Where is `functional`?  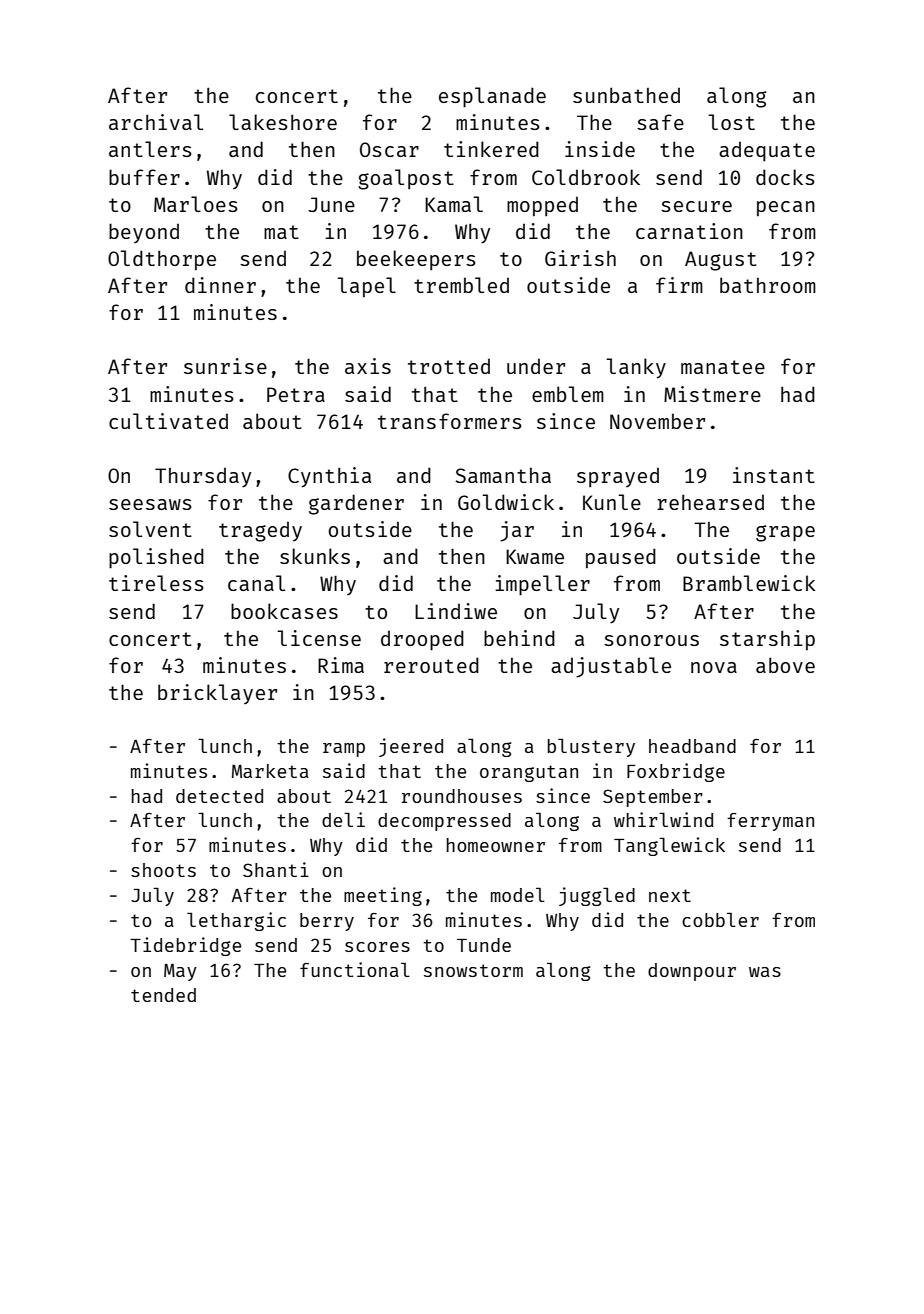
functional is located at coordinates (355, 969).
